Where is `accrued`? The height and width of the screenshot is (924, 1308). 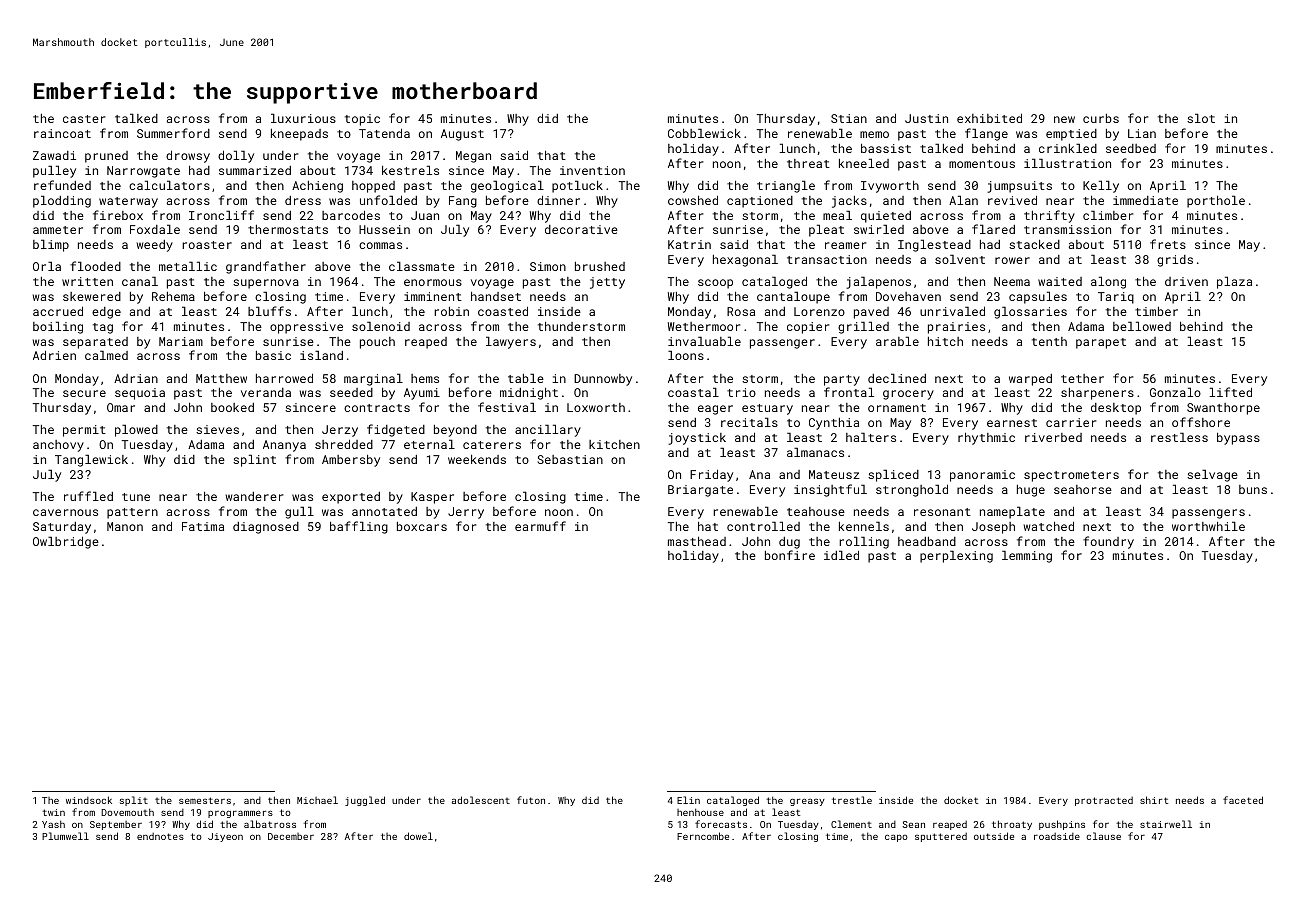
accrued is located at coordinates (58, 311).
